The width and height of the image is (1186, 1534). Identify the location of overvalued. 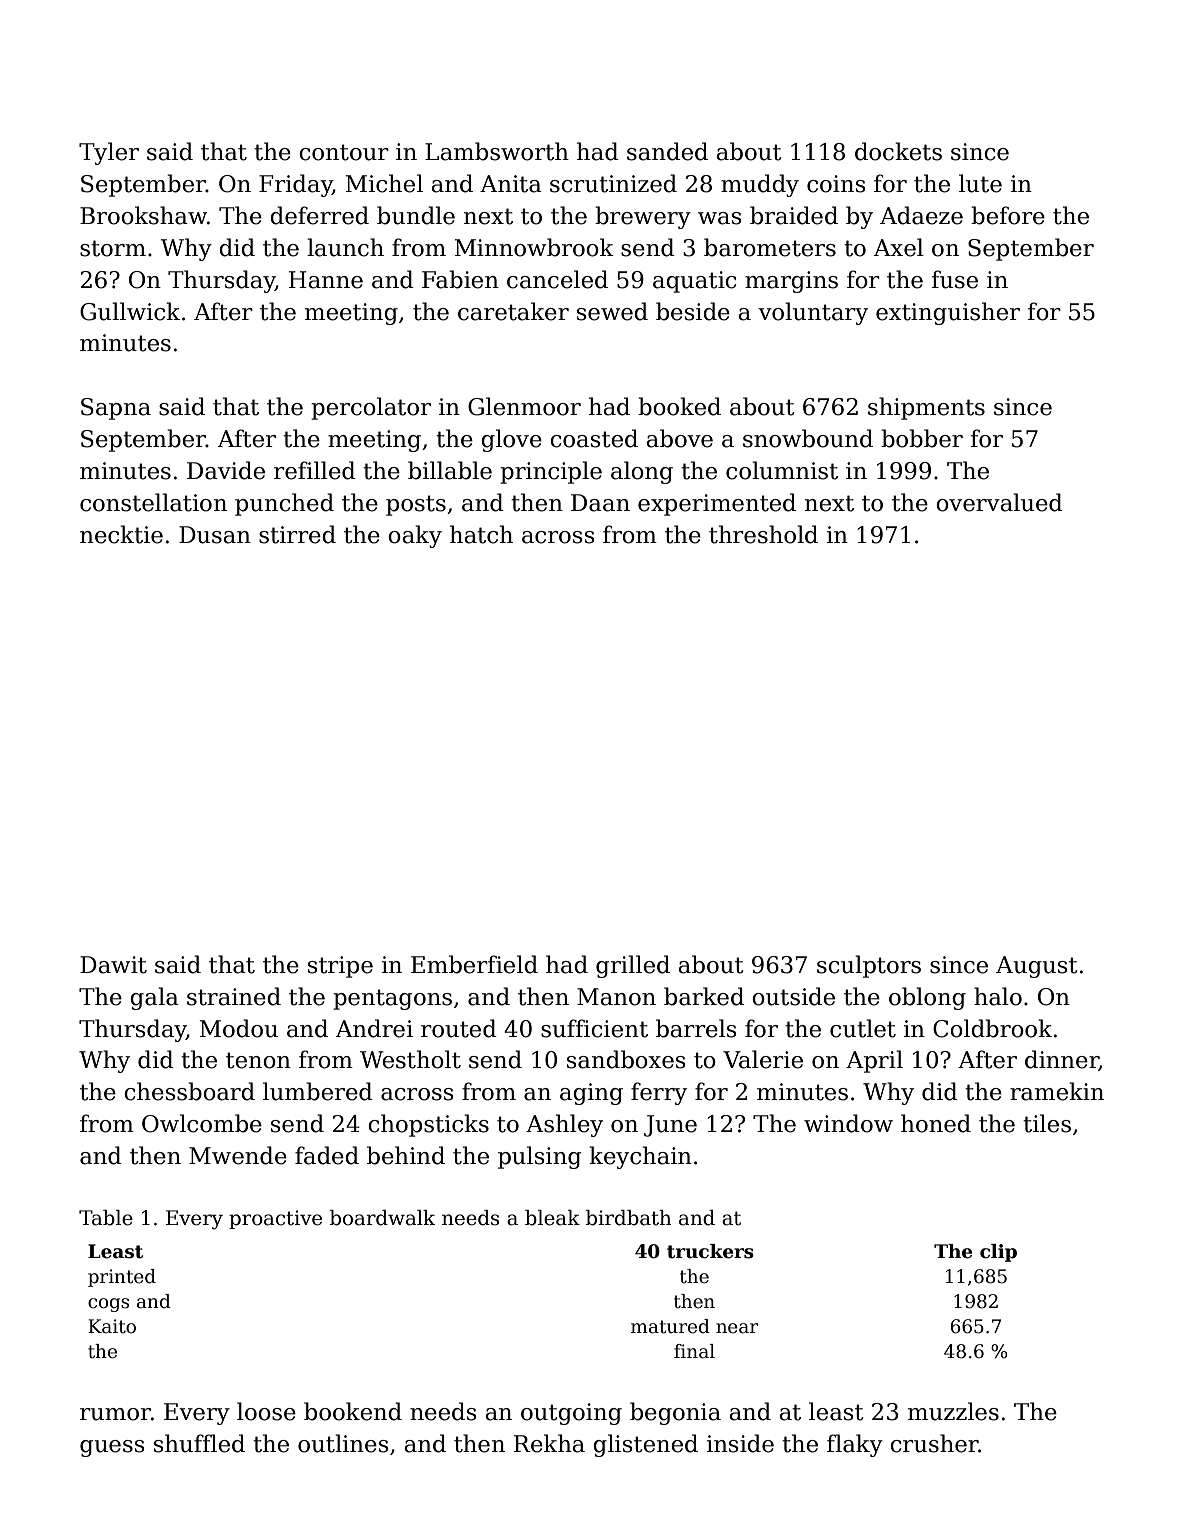
(999, 502).
